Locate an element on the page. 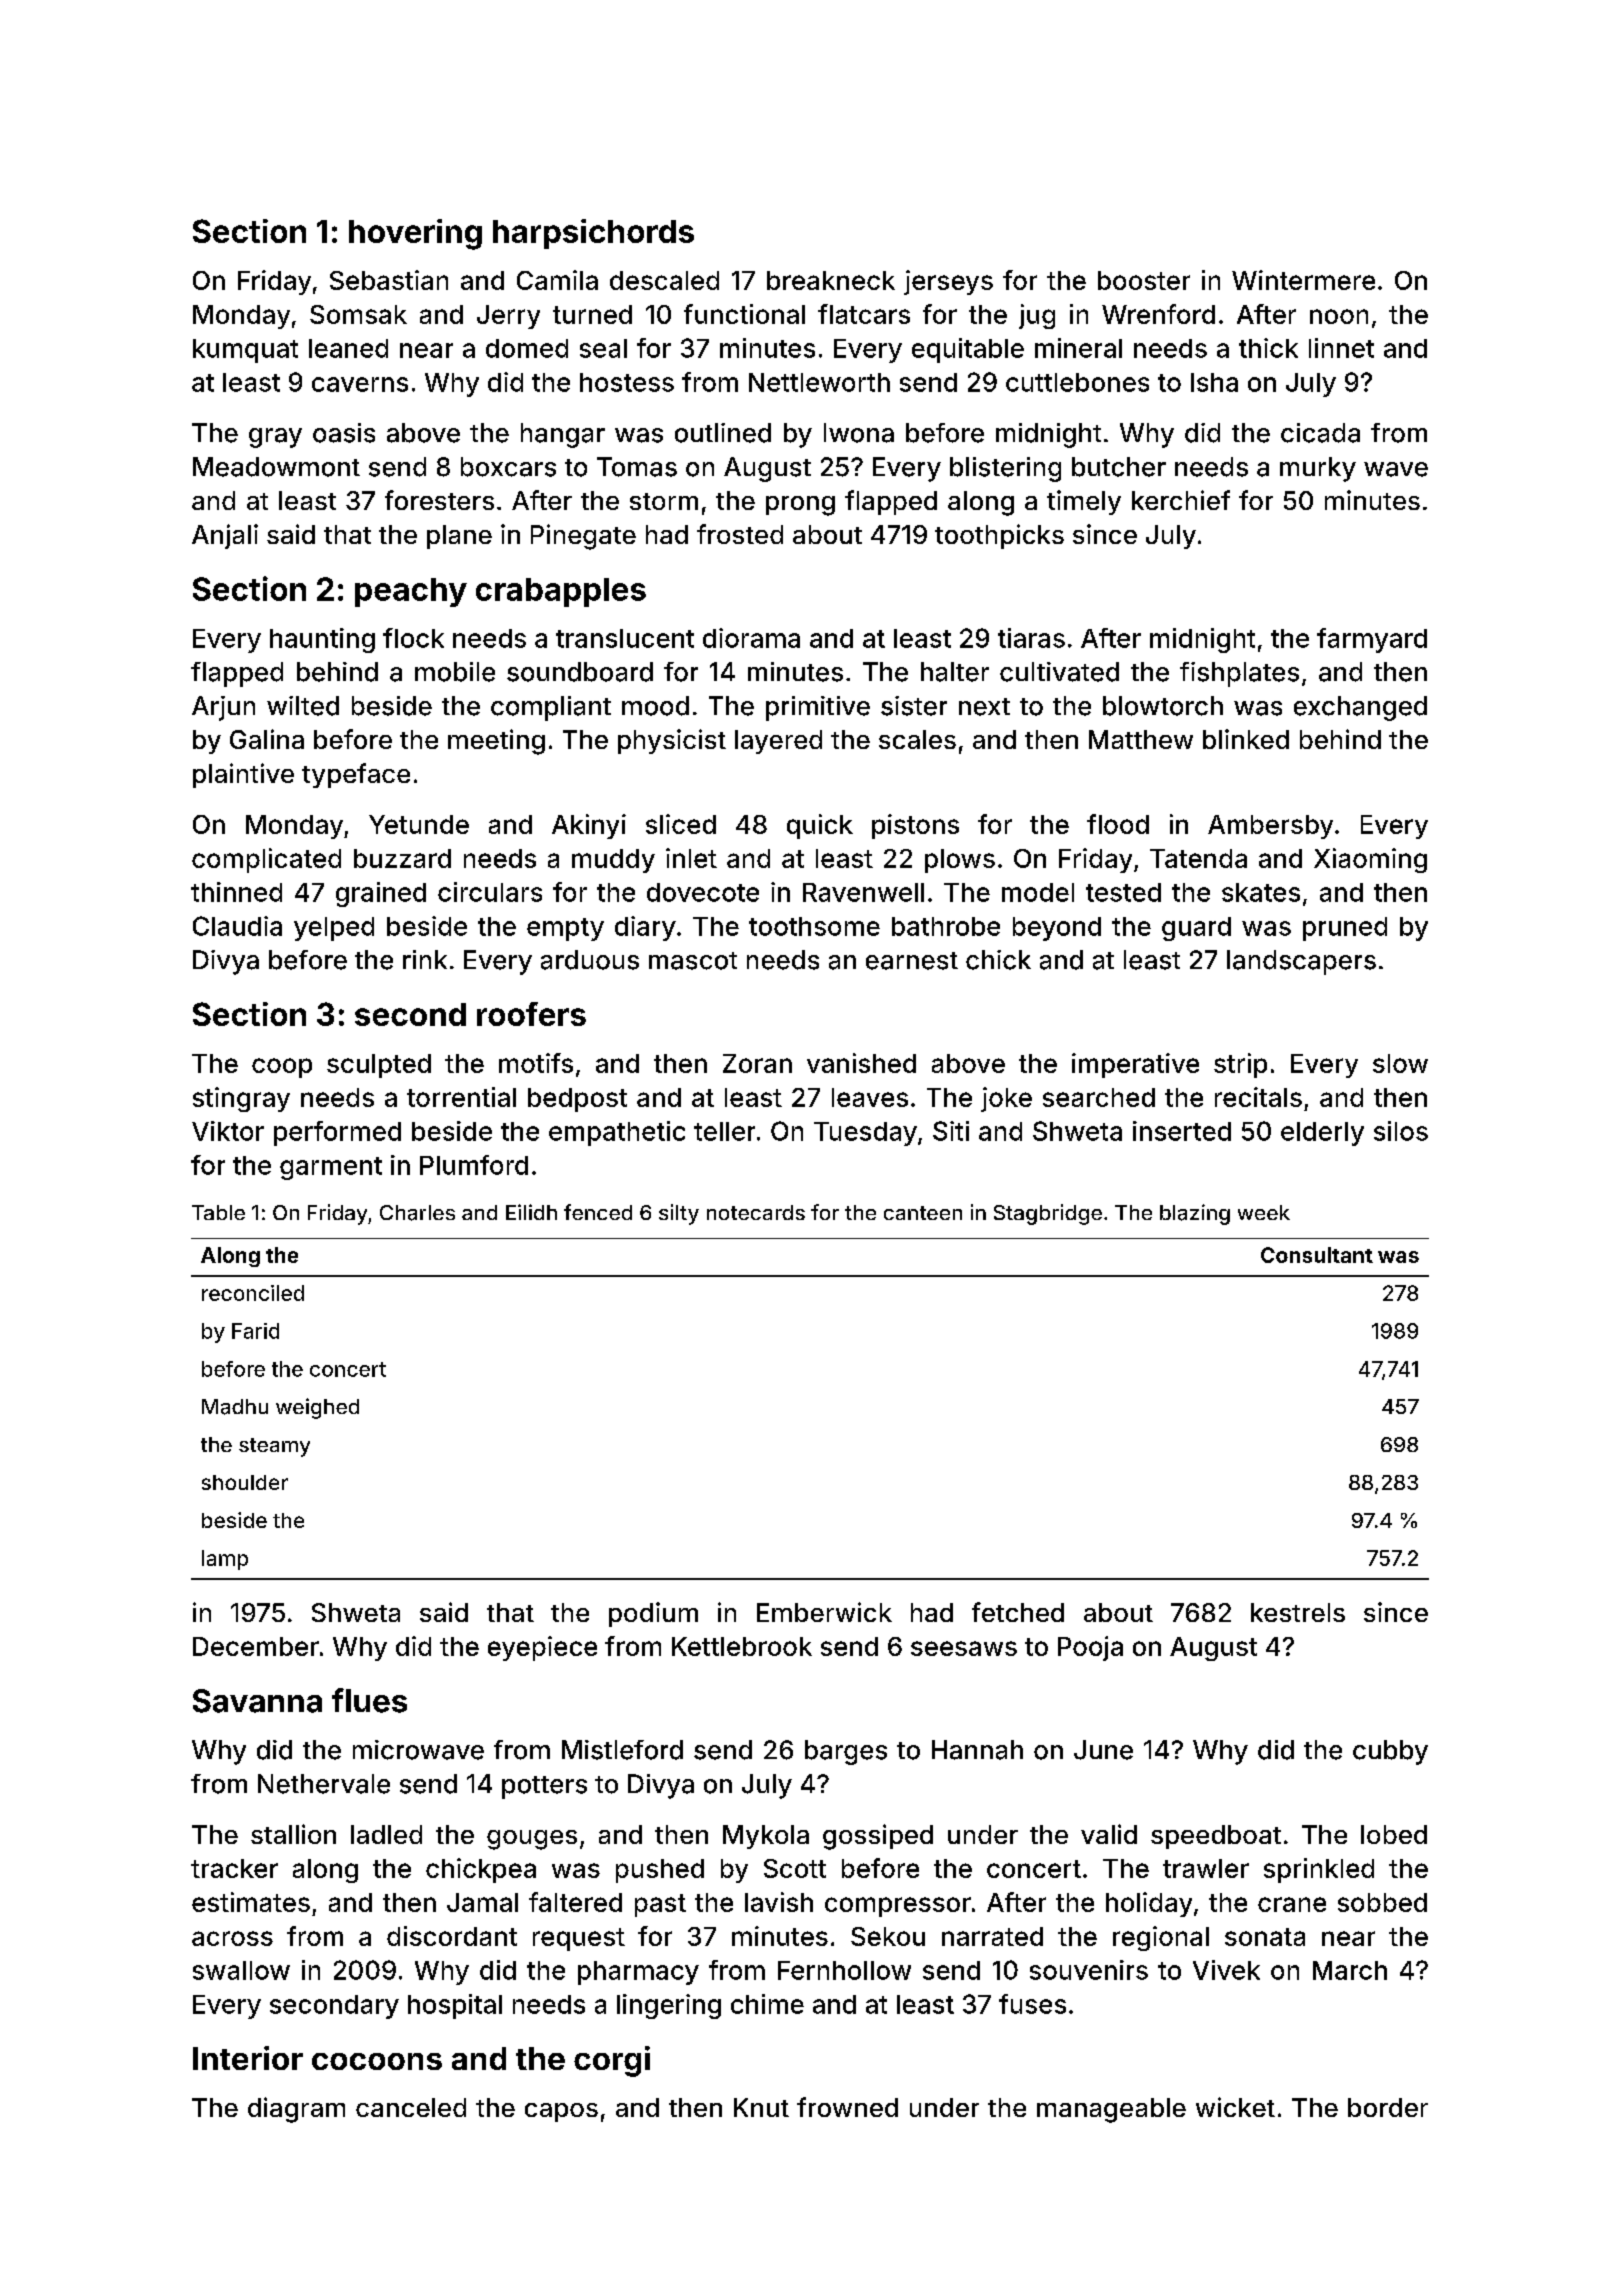  potters is located at coordinates (544, 1787).
